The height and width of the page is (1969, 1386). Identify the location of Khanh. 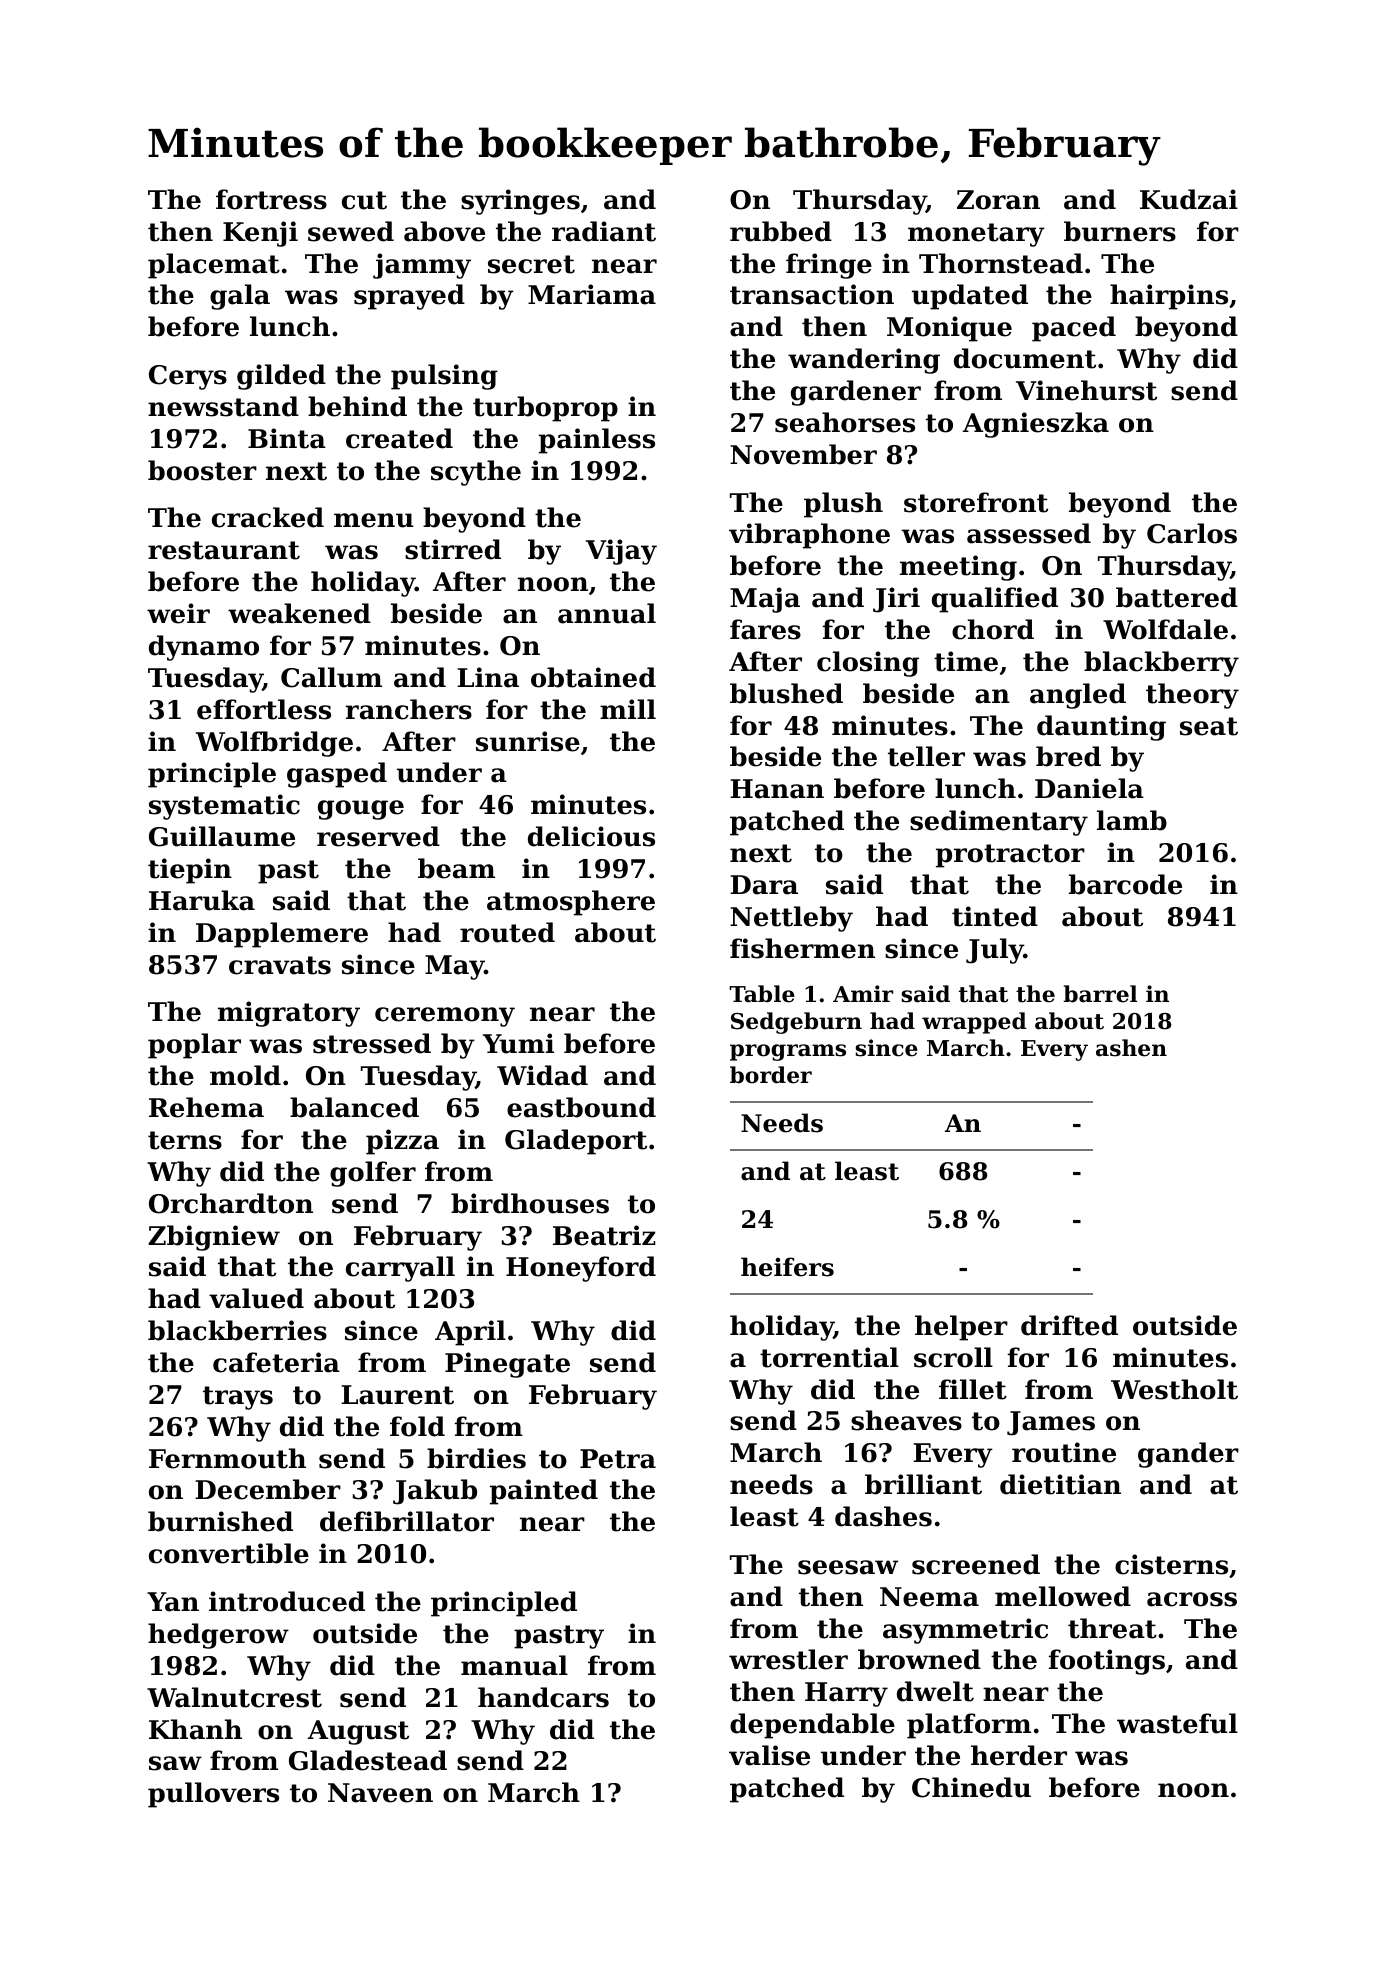
(195, 1729).
